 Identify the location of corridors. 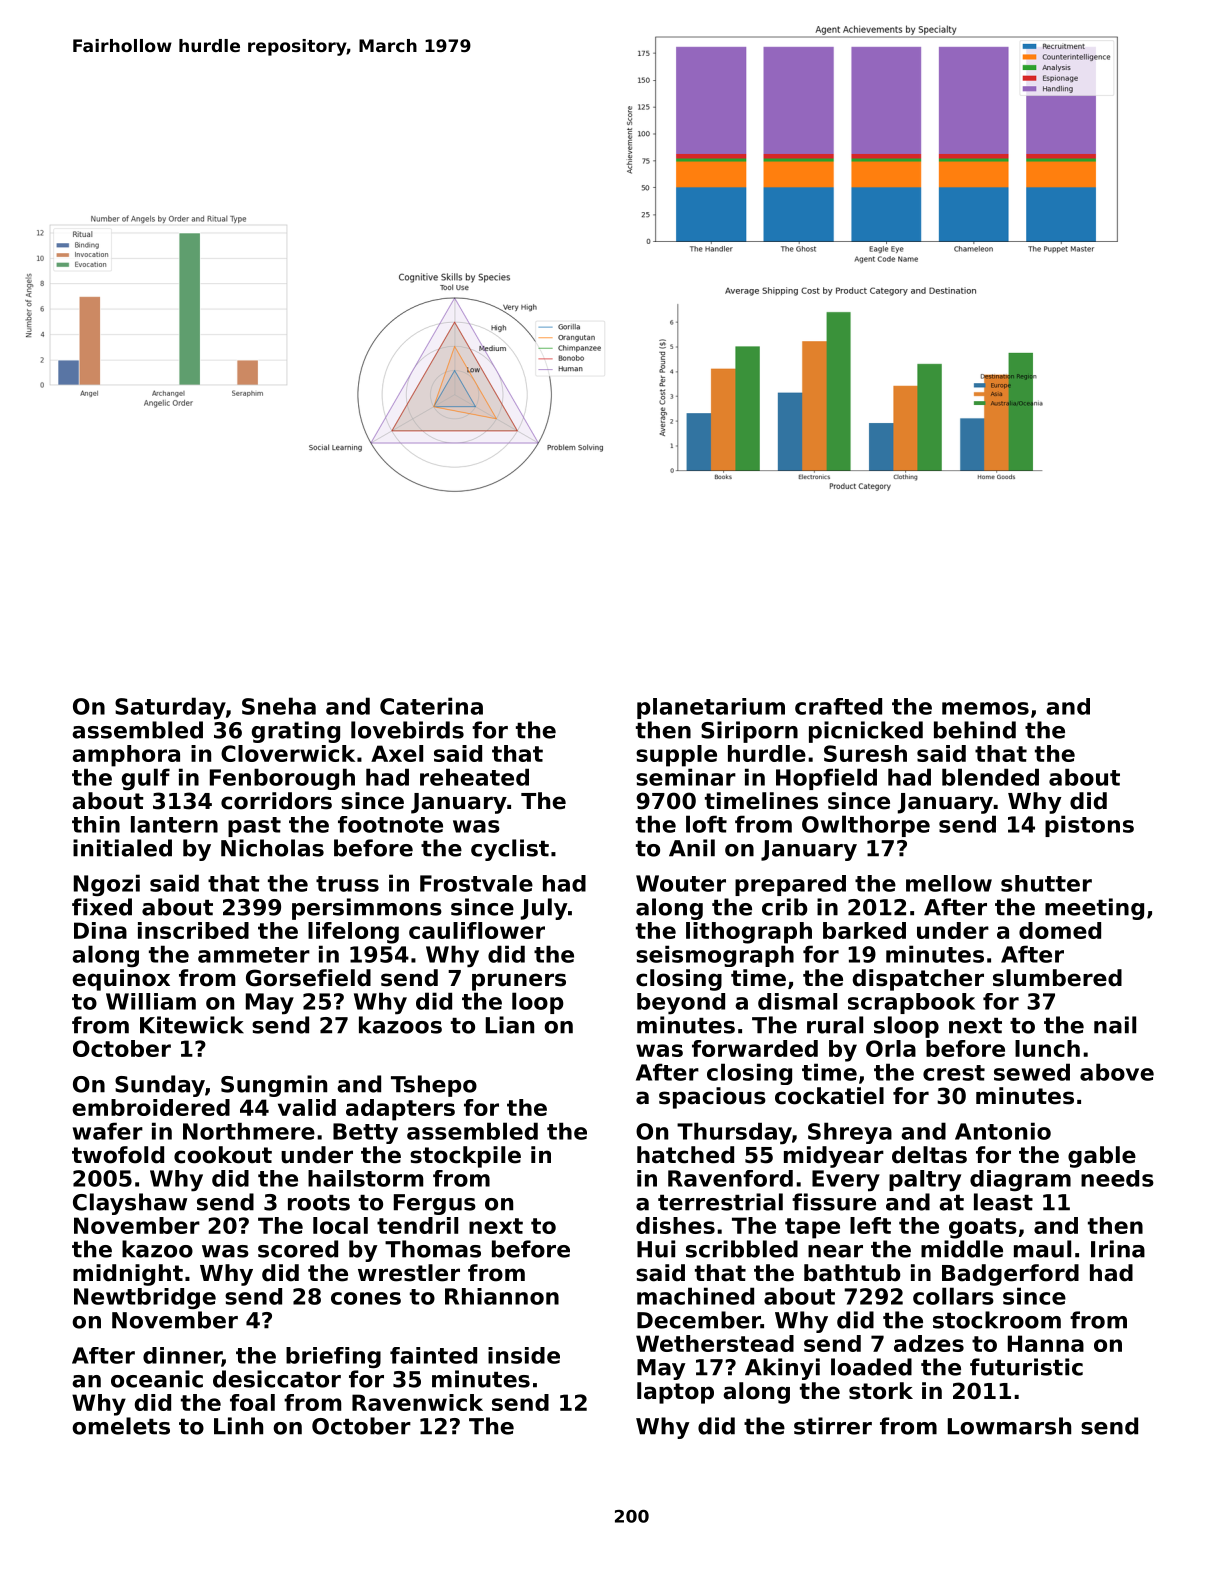
(276, 801).
